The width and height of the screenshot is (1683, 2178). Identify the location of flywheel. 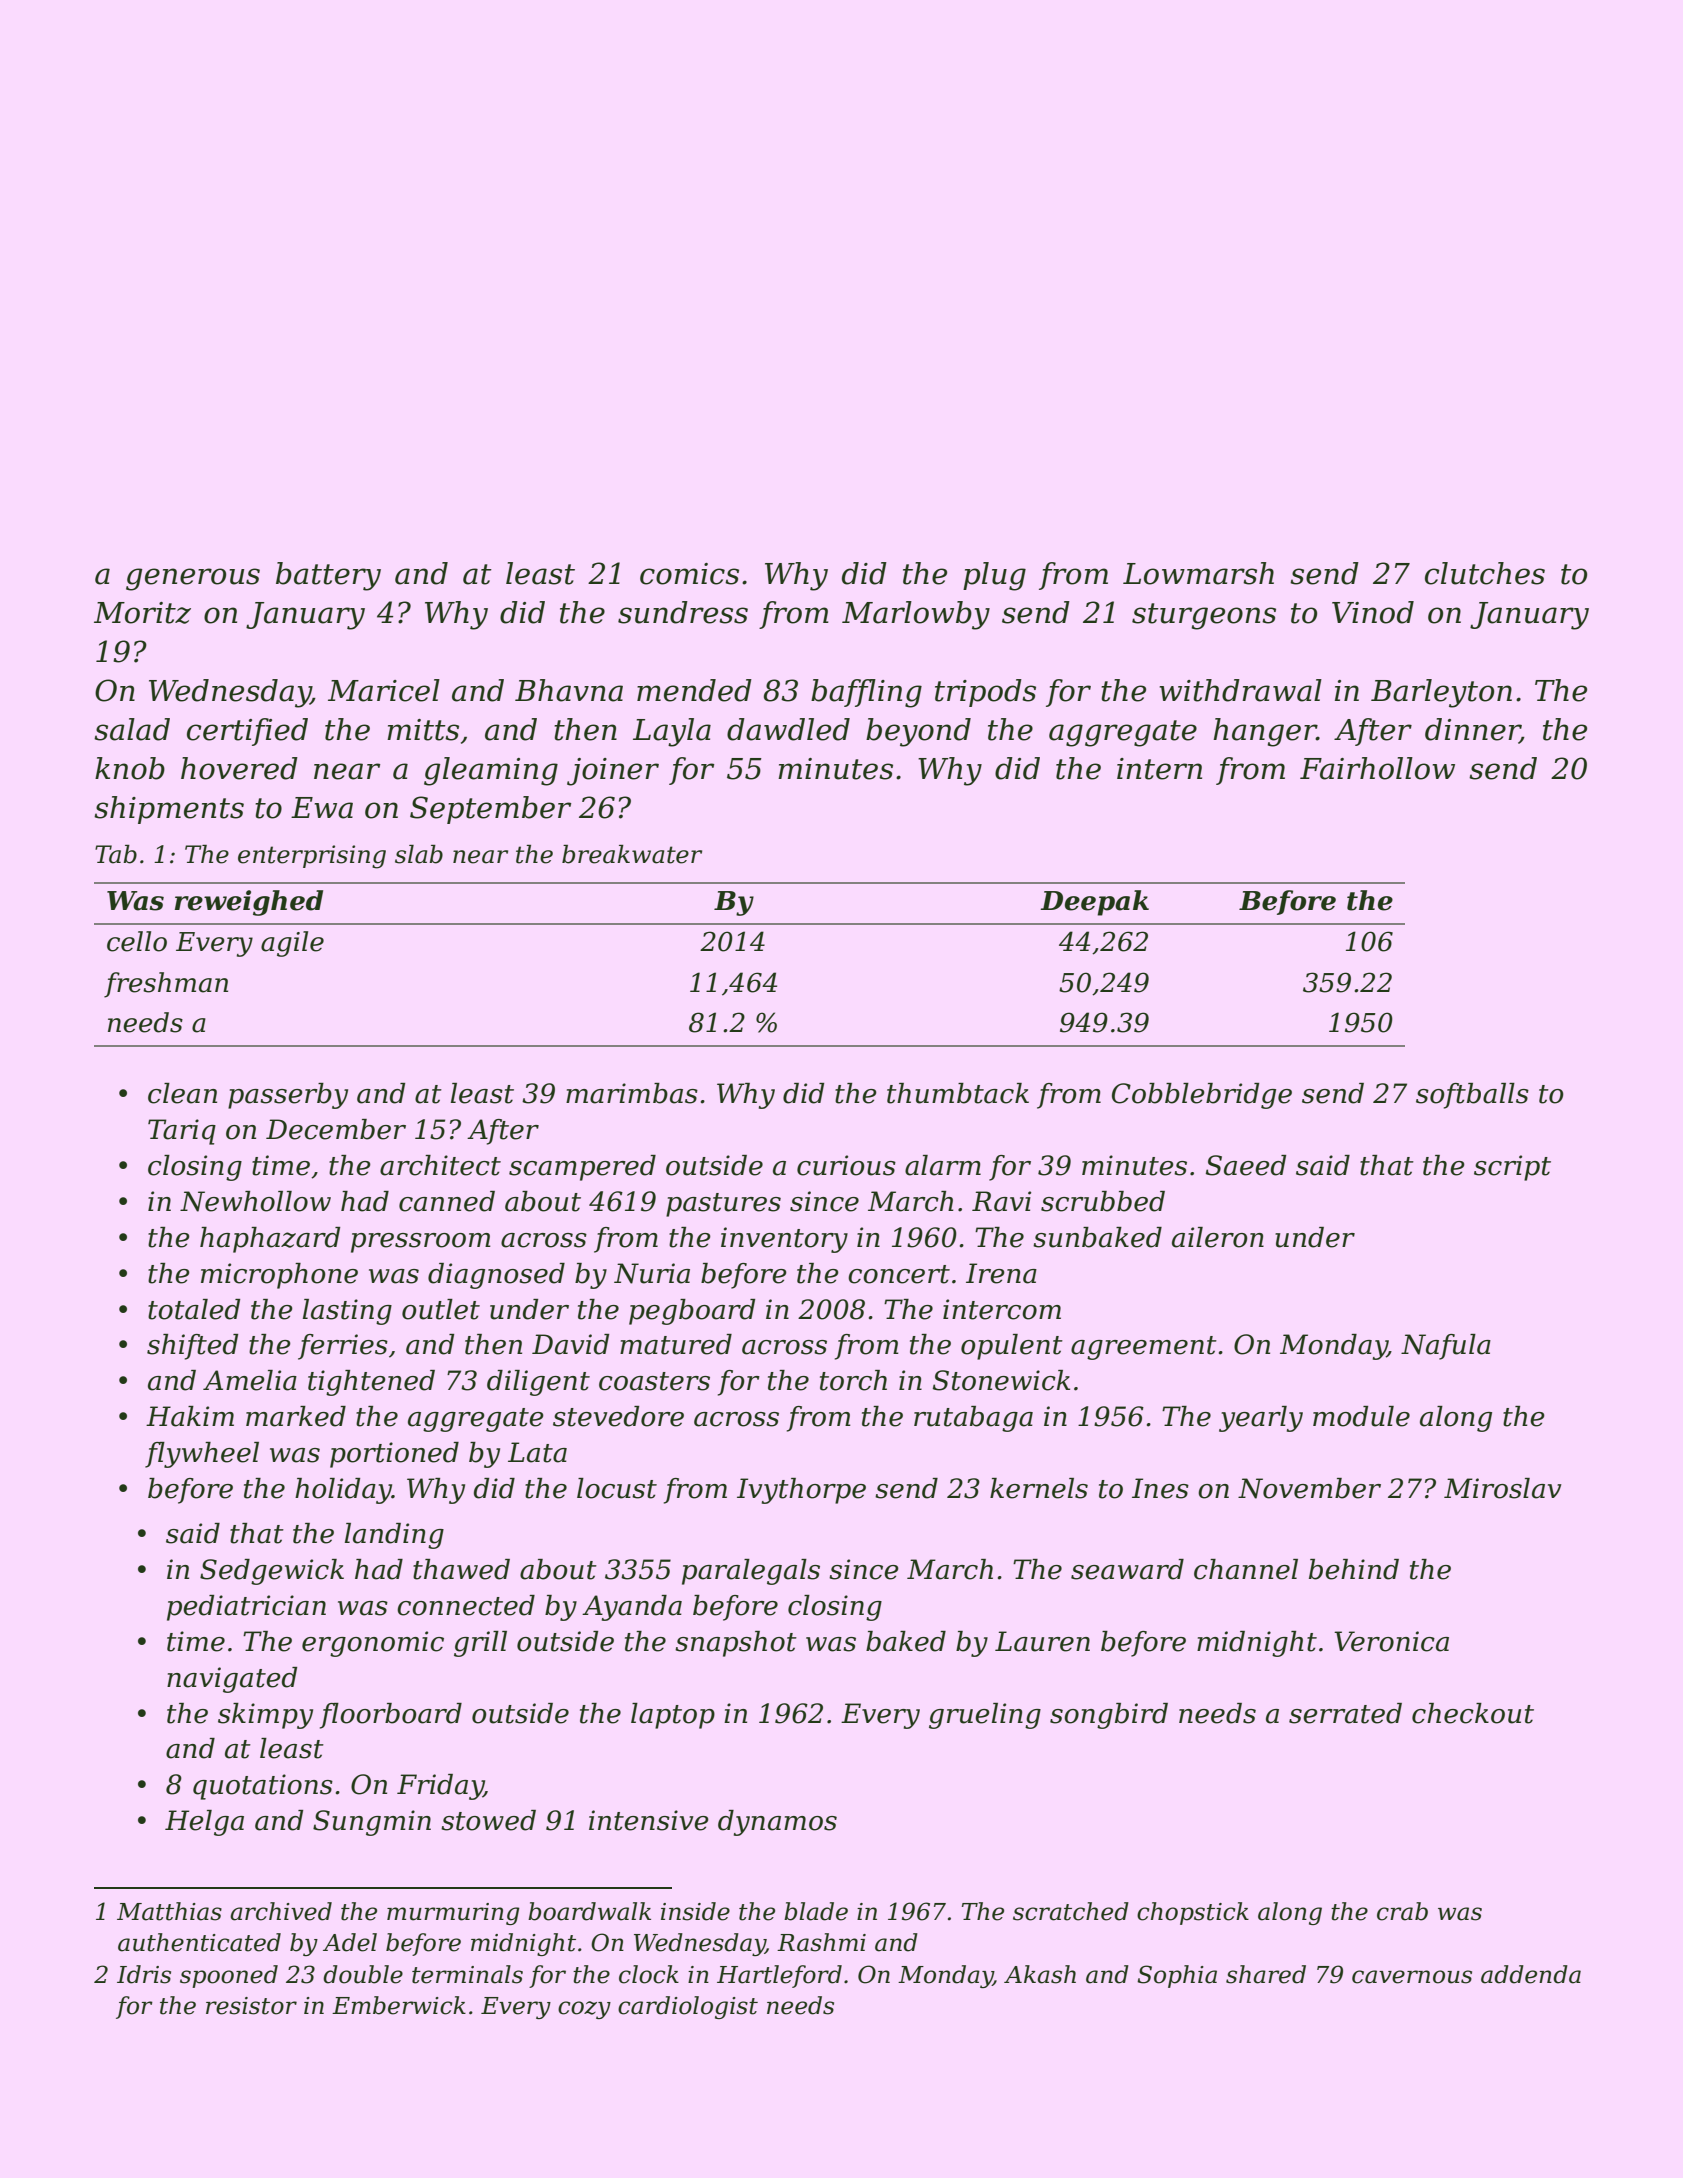
(202, 1455).
